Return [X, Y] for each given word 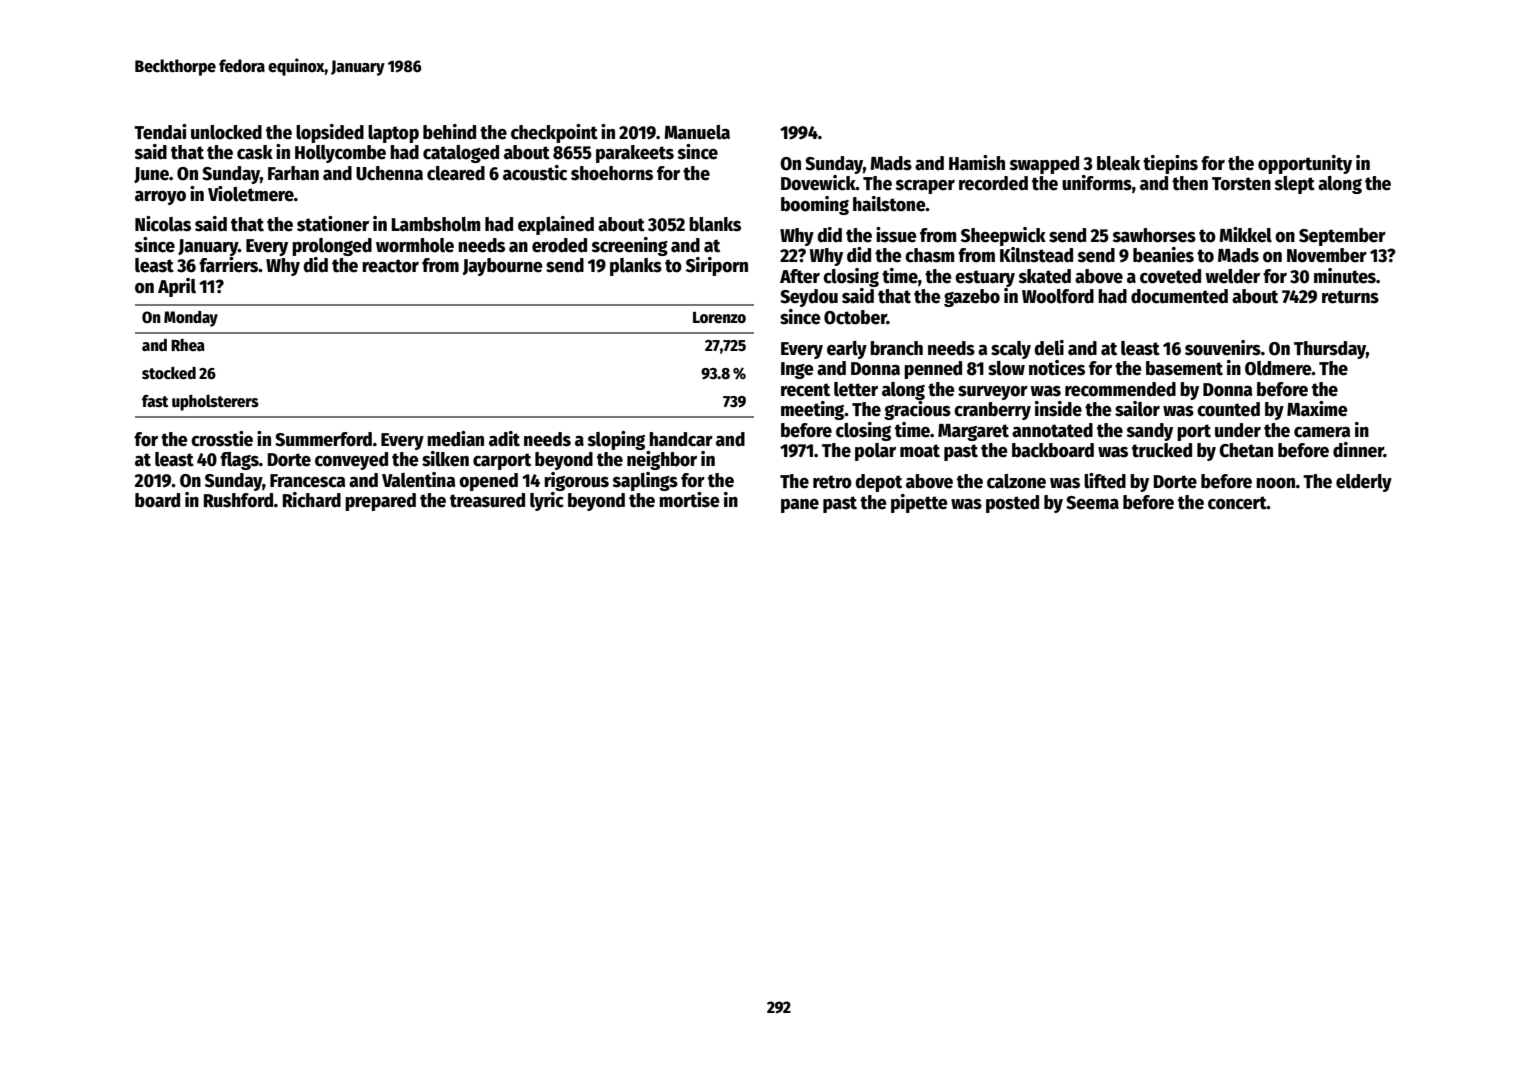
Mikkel [1245, 235]
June [151, 175]
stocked [169, 373]
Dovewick [818, 183]
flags [239, 461]
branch [896, 348]
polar [875, 452]
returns [1350, 297]
